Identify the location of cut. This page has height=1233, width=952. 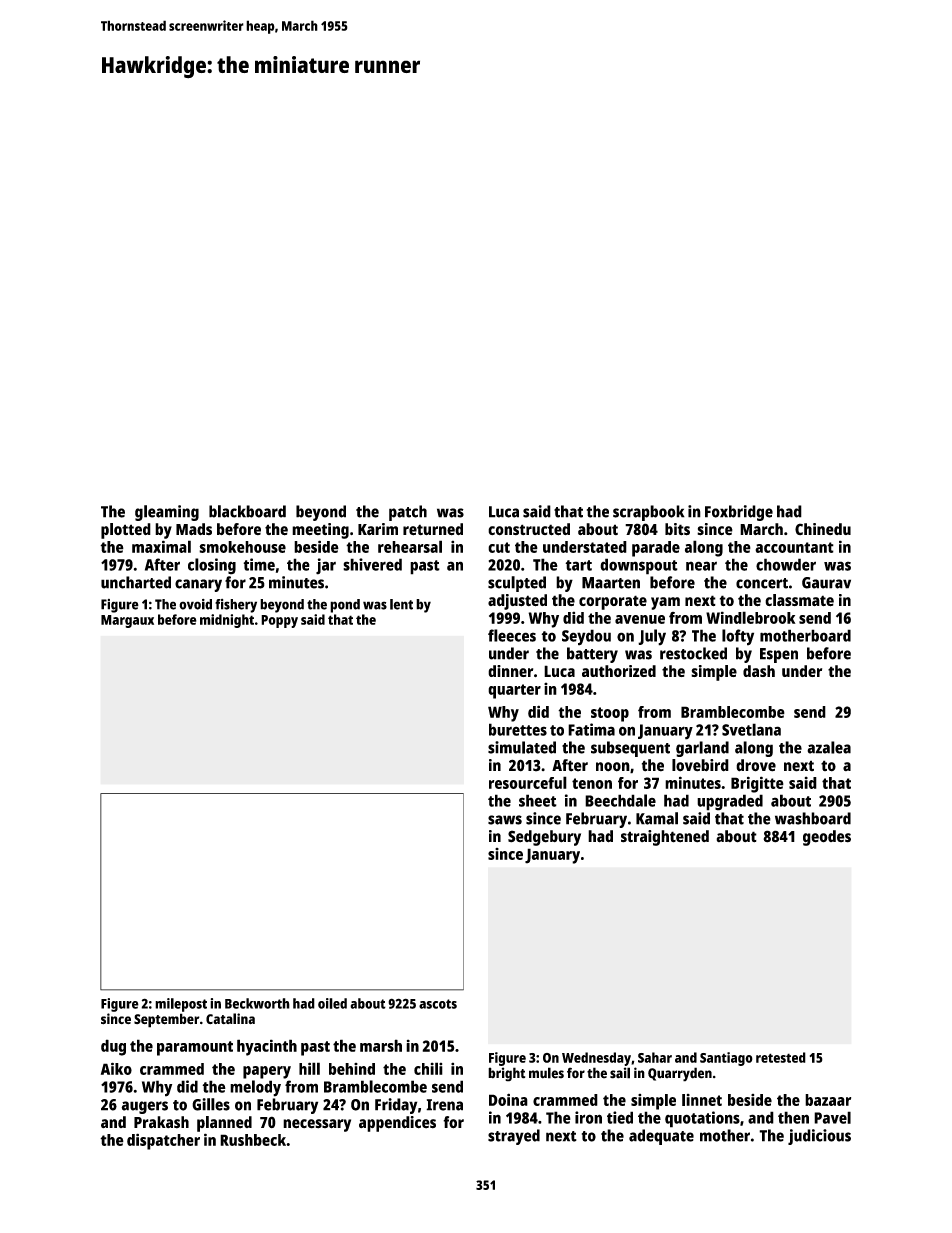
(499, 547).
